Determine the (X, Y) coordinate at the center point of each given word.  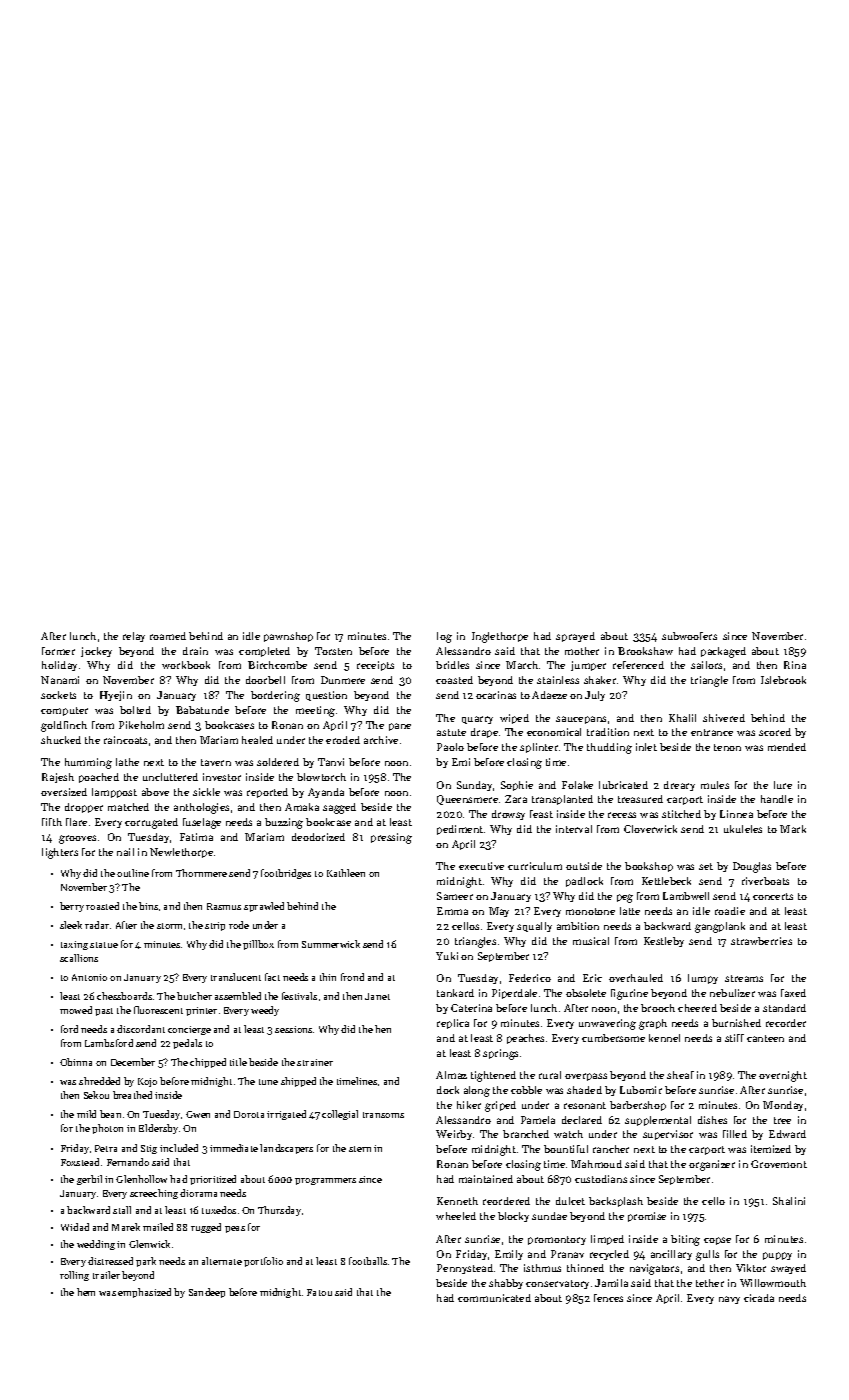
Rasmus (224, 906)
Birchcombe (277, 665)
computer (64, 711)
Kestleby (664, 942)
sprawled (264, 907)
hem (86, 1292)
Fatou (319, 1292)
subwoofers (689, 636)
